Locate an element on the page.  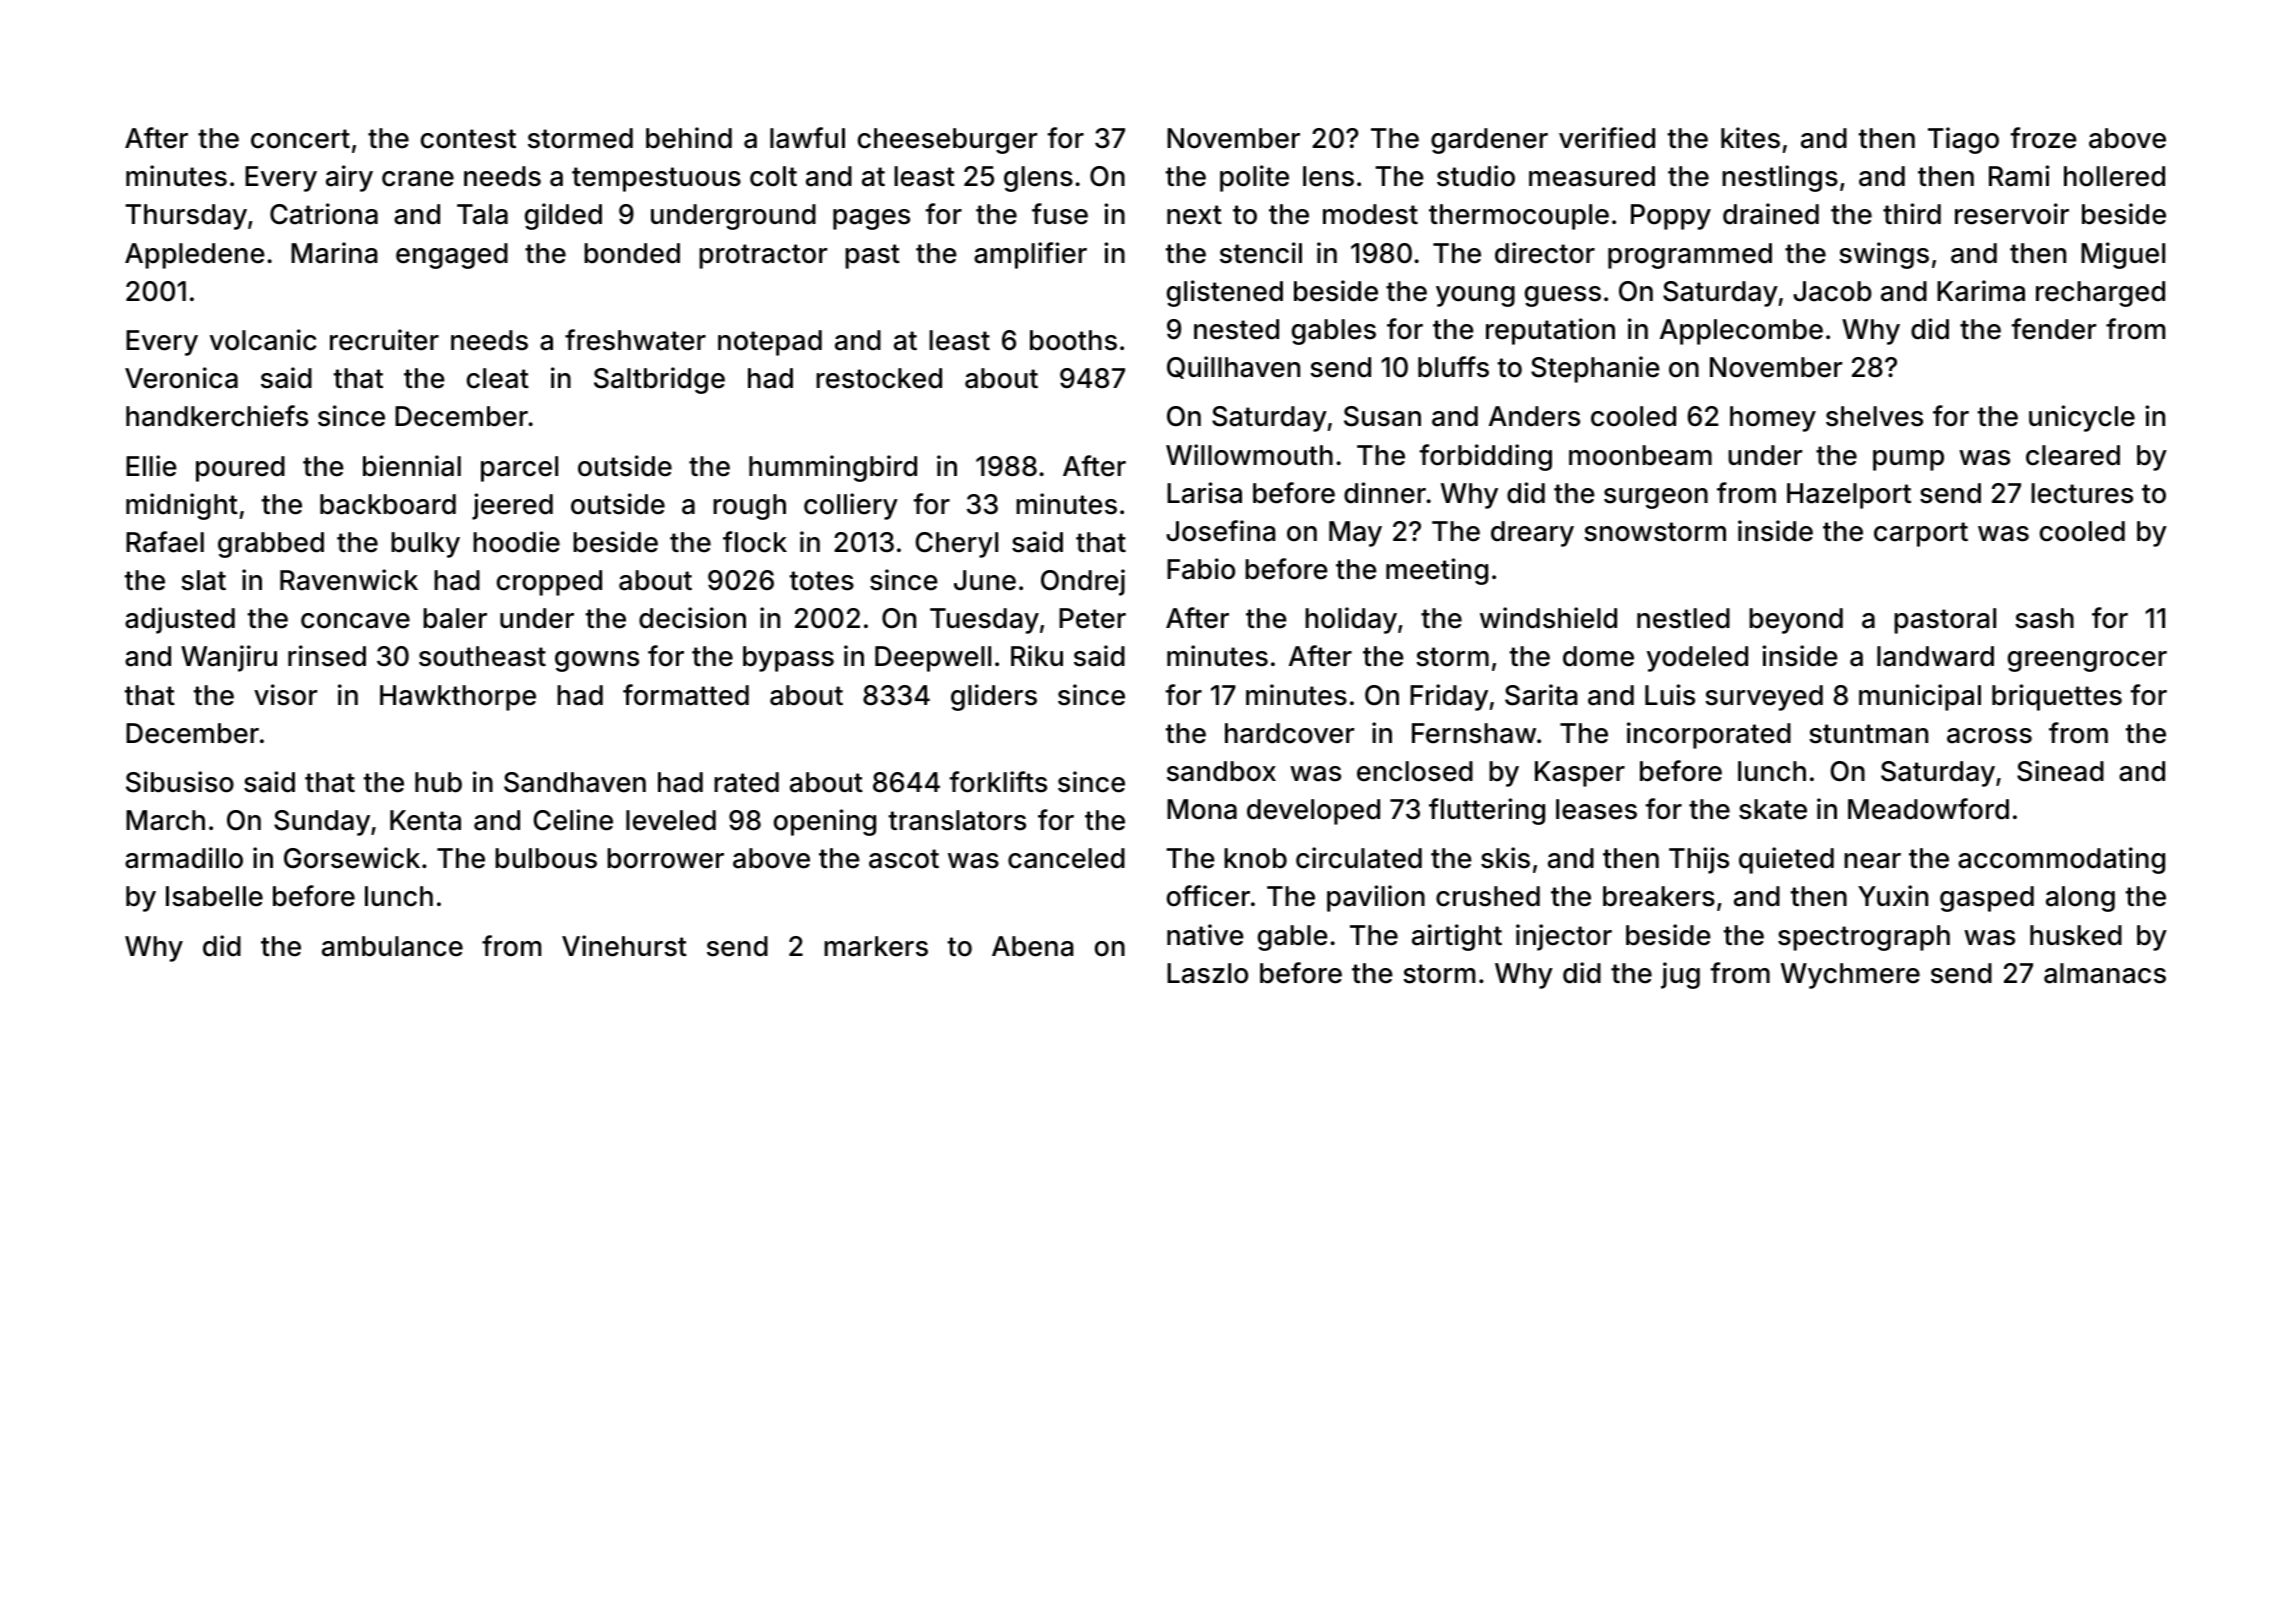
enclosed is located at coordinates (1415, 771).
